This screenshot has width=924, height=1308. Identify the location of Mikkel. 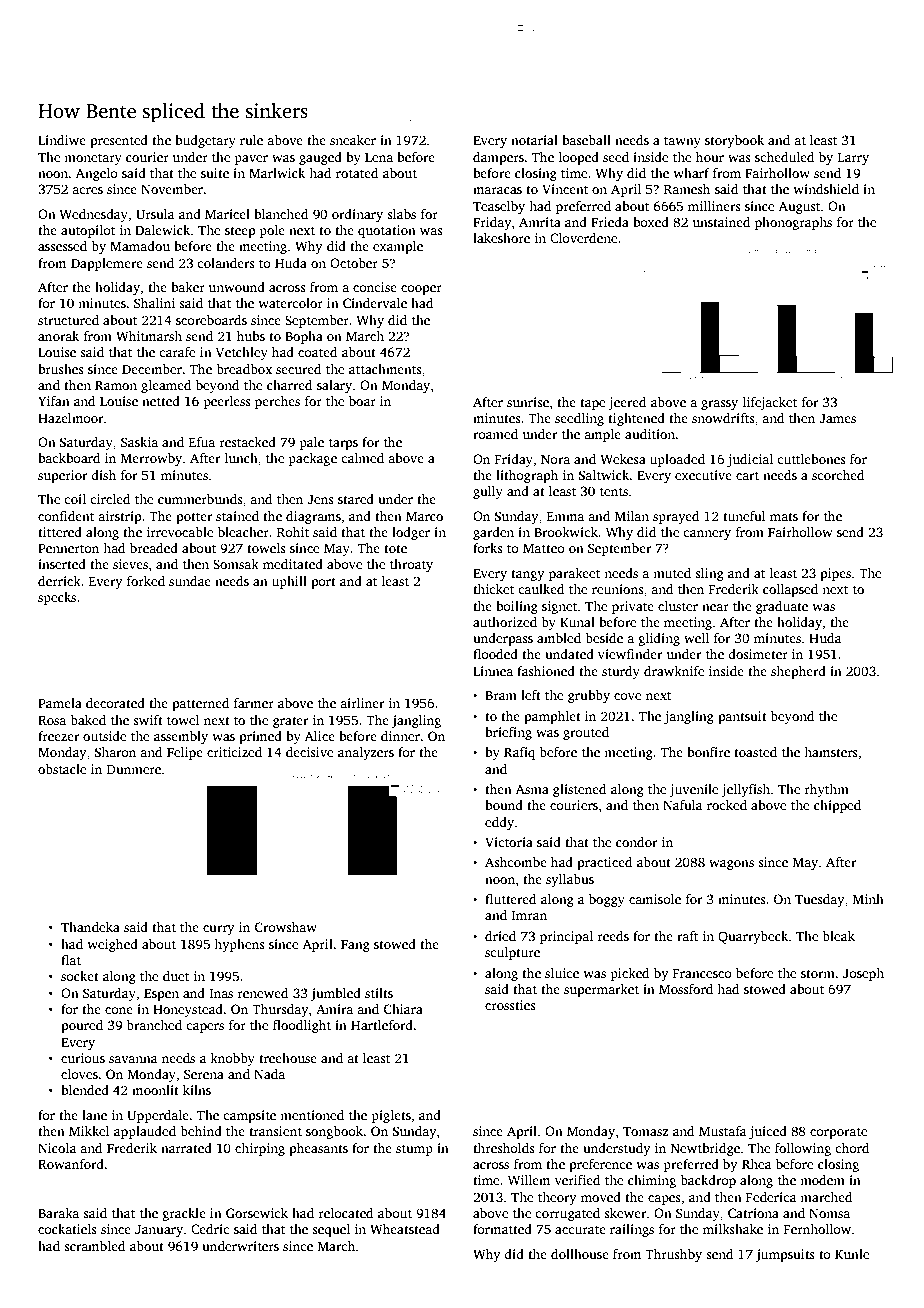
(89, 1131).
